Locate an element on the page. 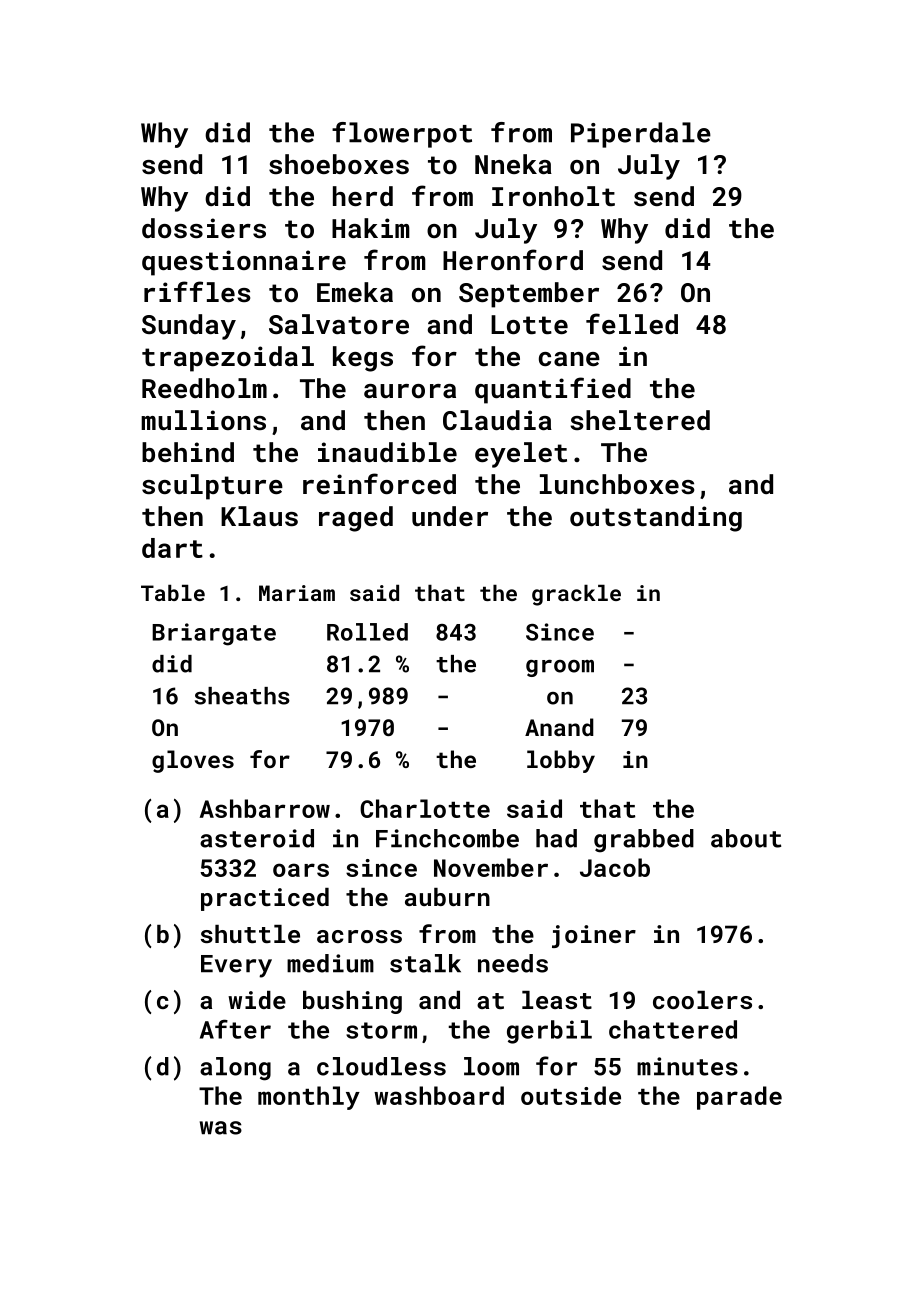 The image size is (924, 1311). washboard is located at coordinates (439, 1095).
